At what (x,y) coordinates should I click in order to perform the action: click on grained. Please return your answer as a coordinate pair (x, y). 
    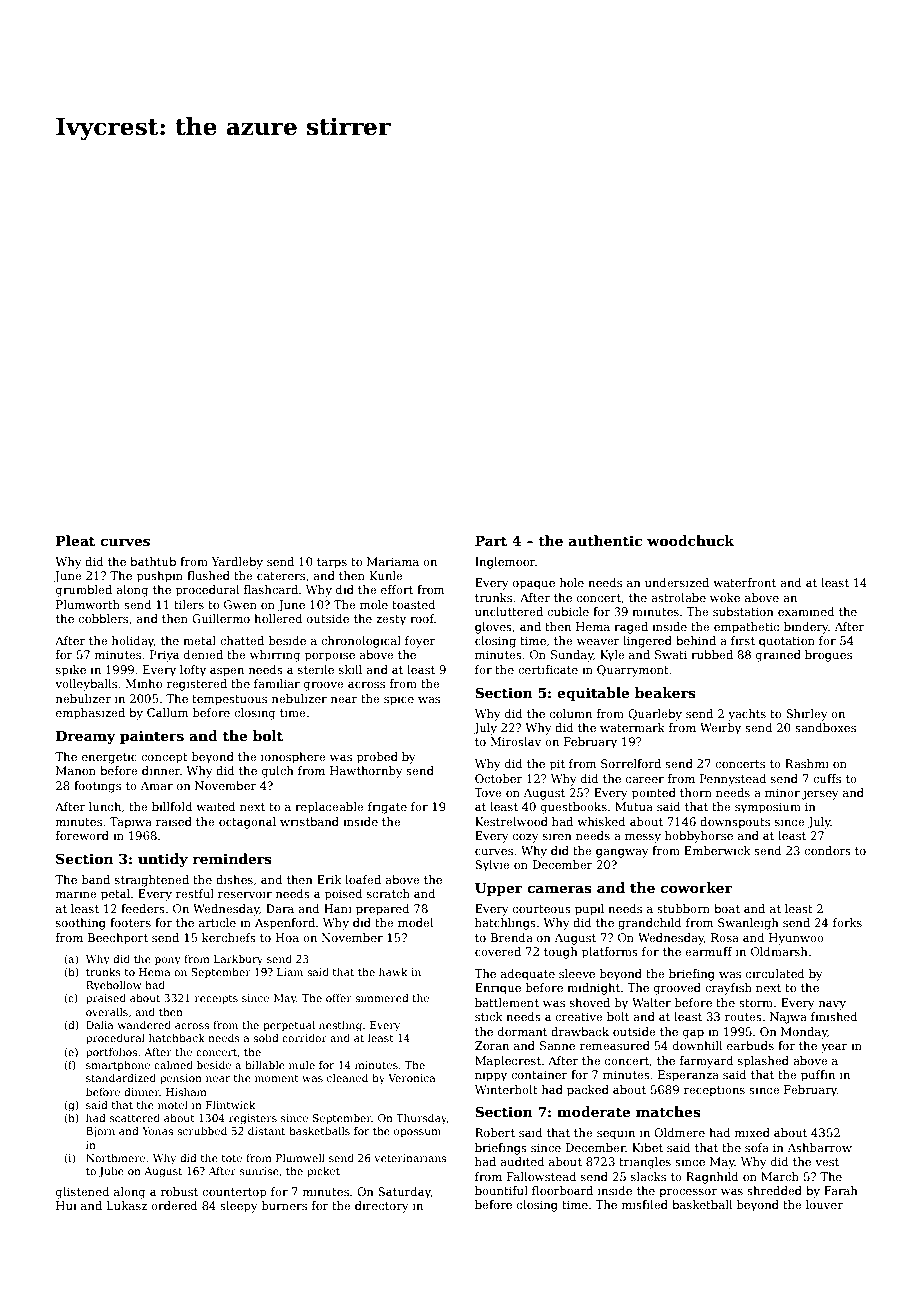
    Looking at the image, I should click on (778, 656).
